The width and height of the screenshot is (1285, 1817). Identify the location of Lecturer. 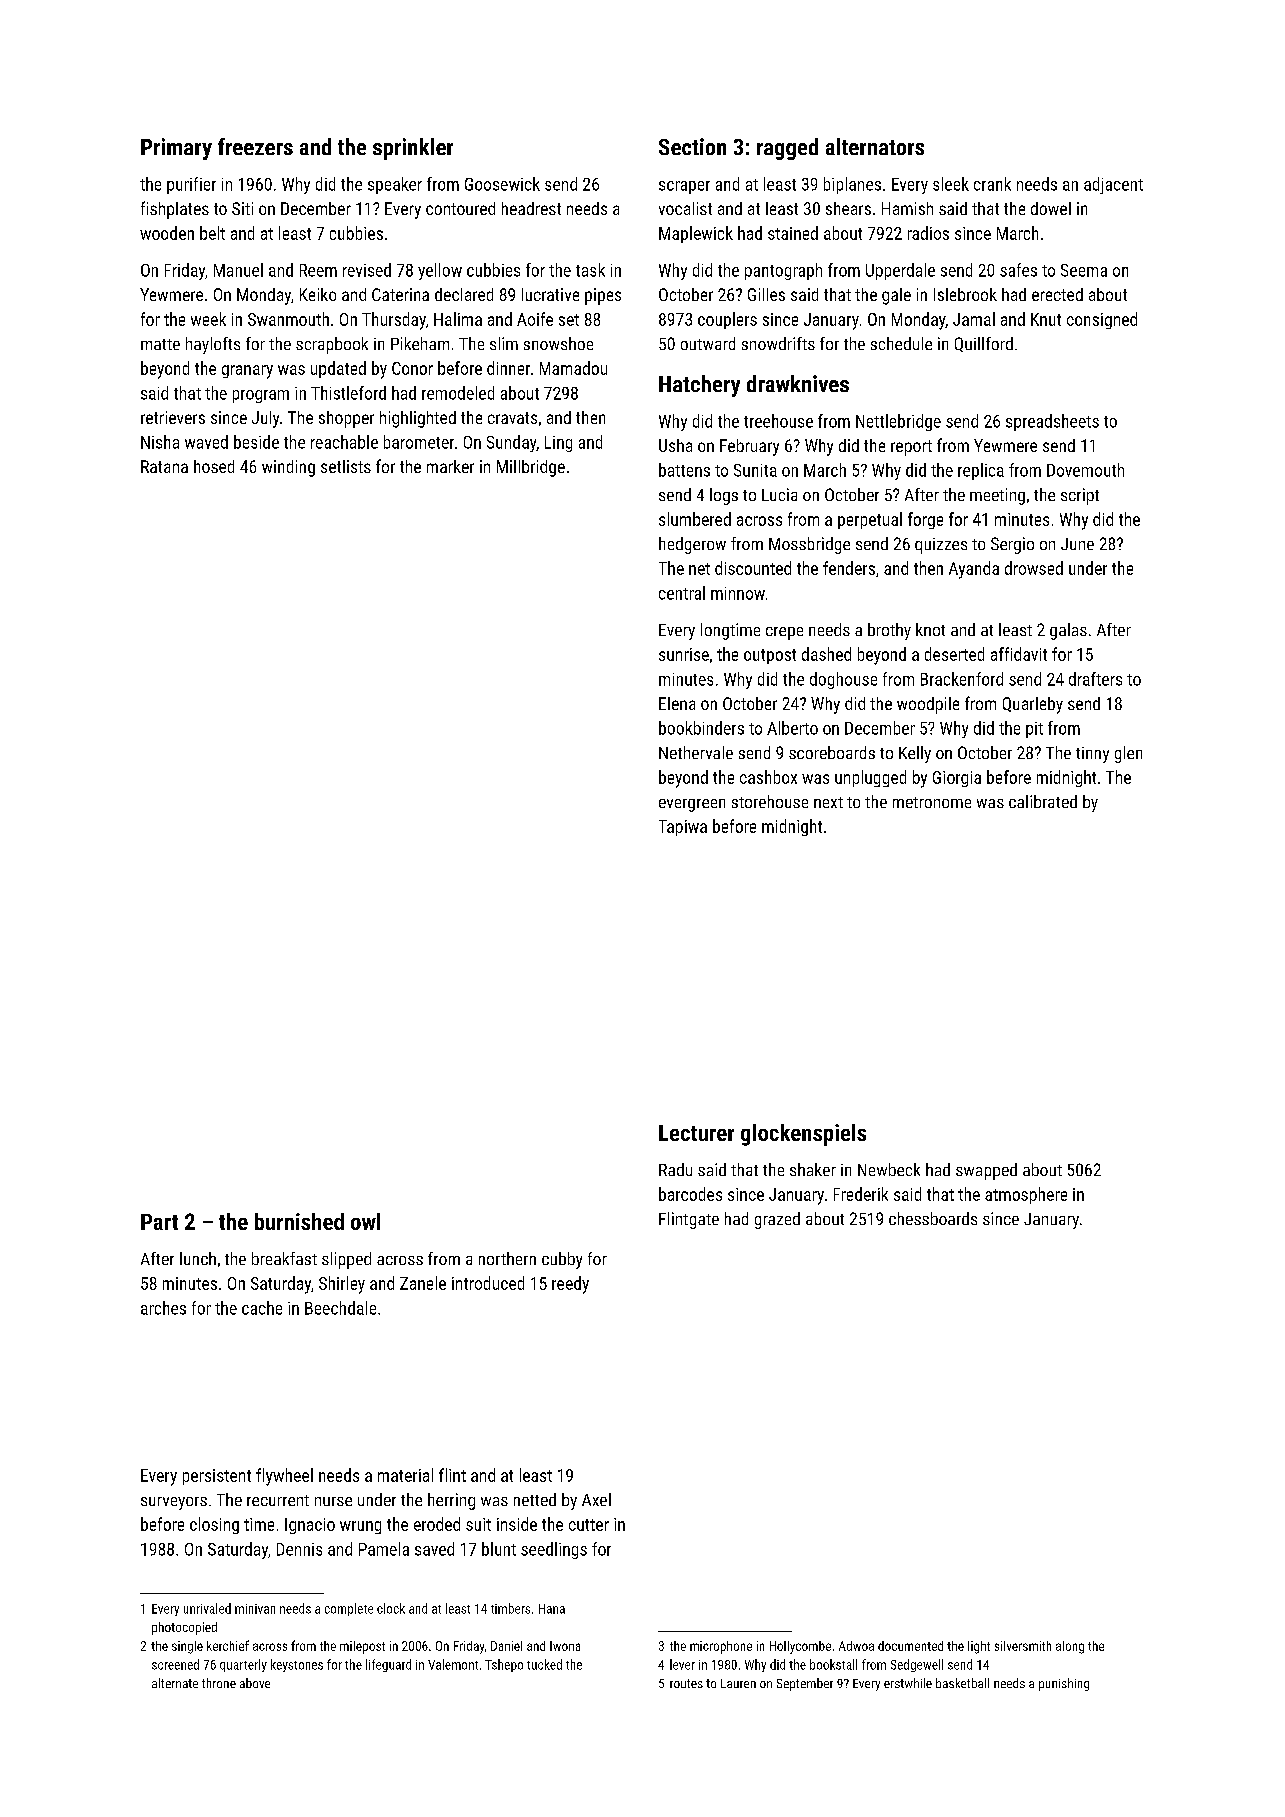
(696, 1133).
